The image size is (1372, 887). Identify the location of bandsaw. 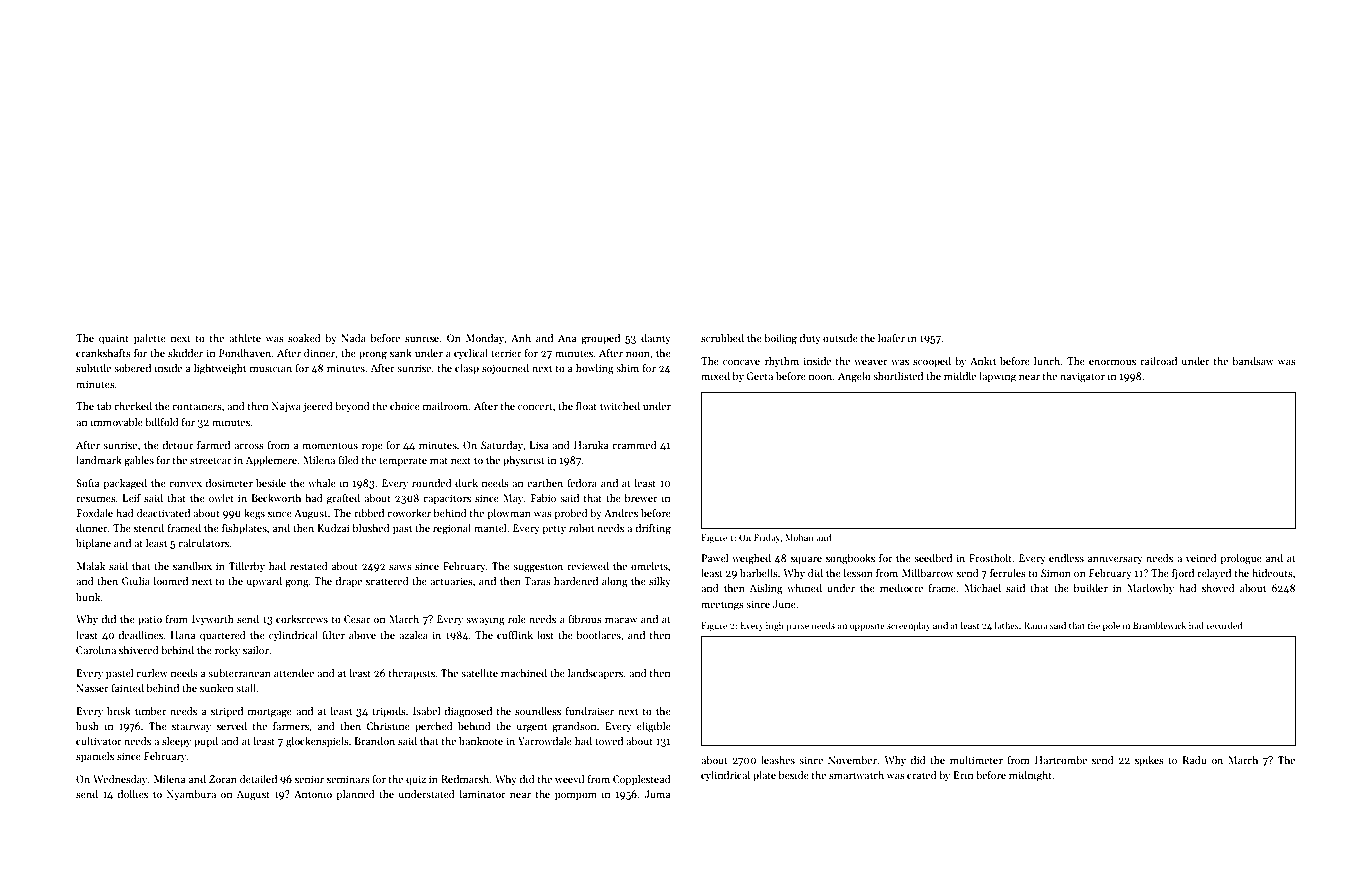
(1253, 361).
